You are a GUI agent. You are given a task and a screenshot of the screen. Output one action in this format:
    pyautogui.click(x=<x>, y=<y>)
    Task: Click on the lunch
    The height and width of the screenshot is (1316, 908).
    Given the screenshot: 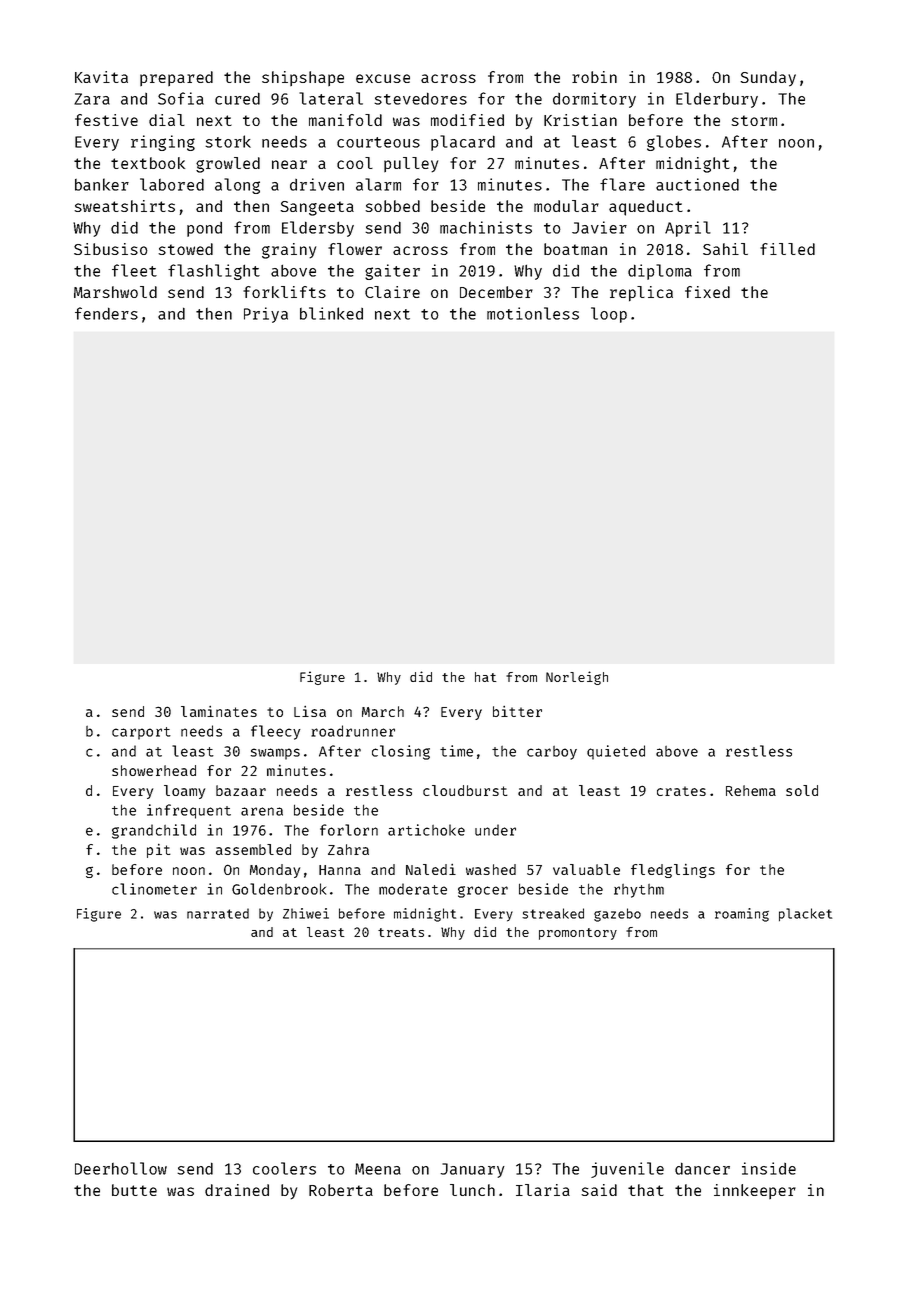 What is the action you would take?
    pyautogui.click(x=472, y=1190)
